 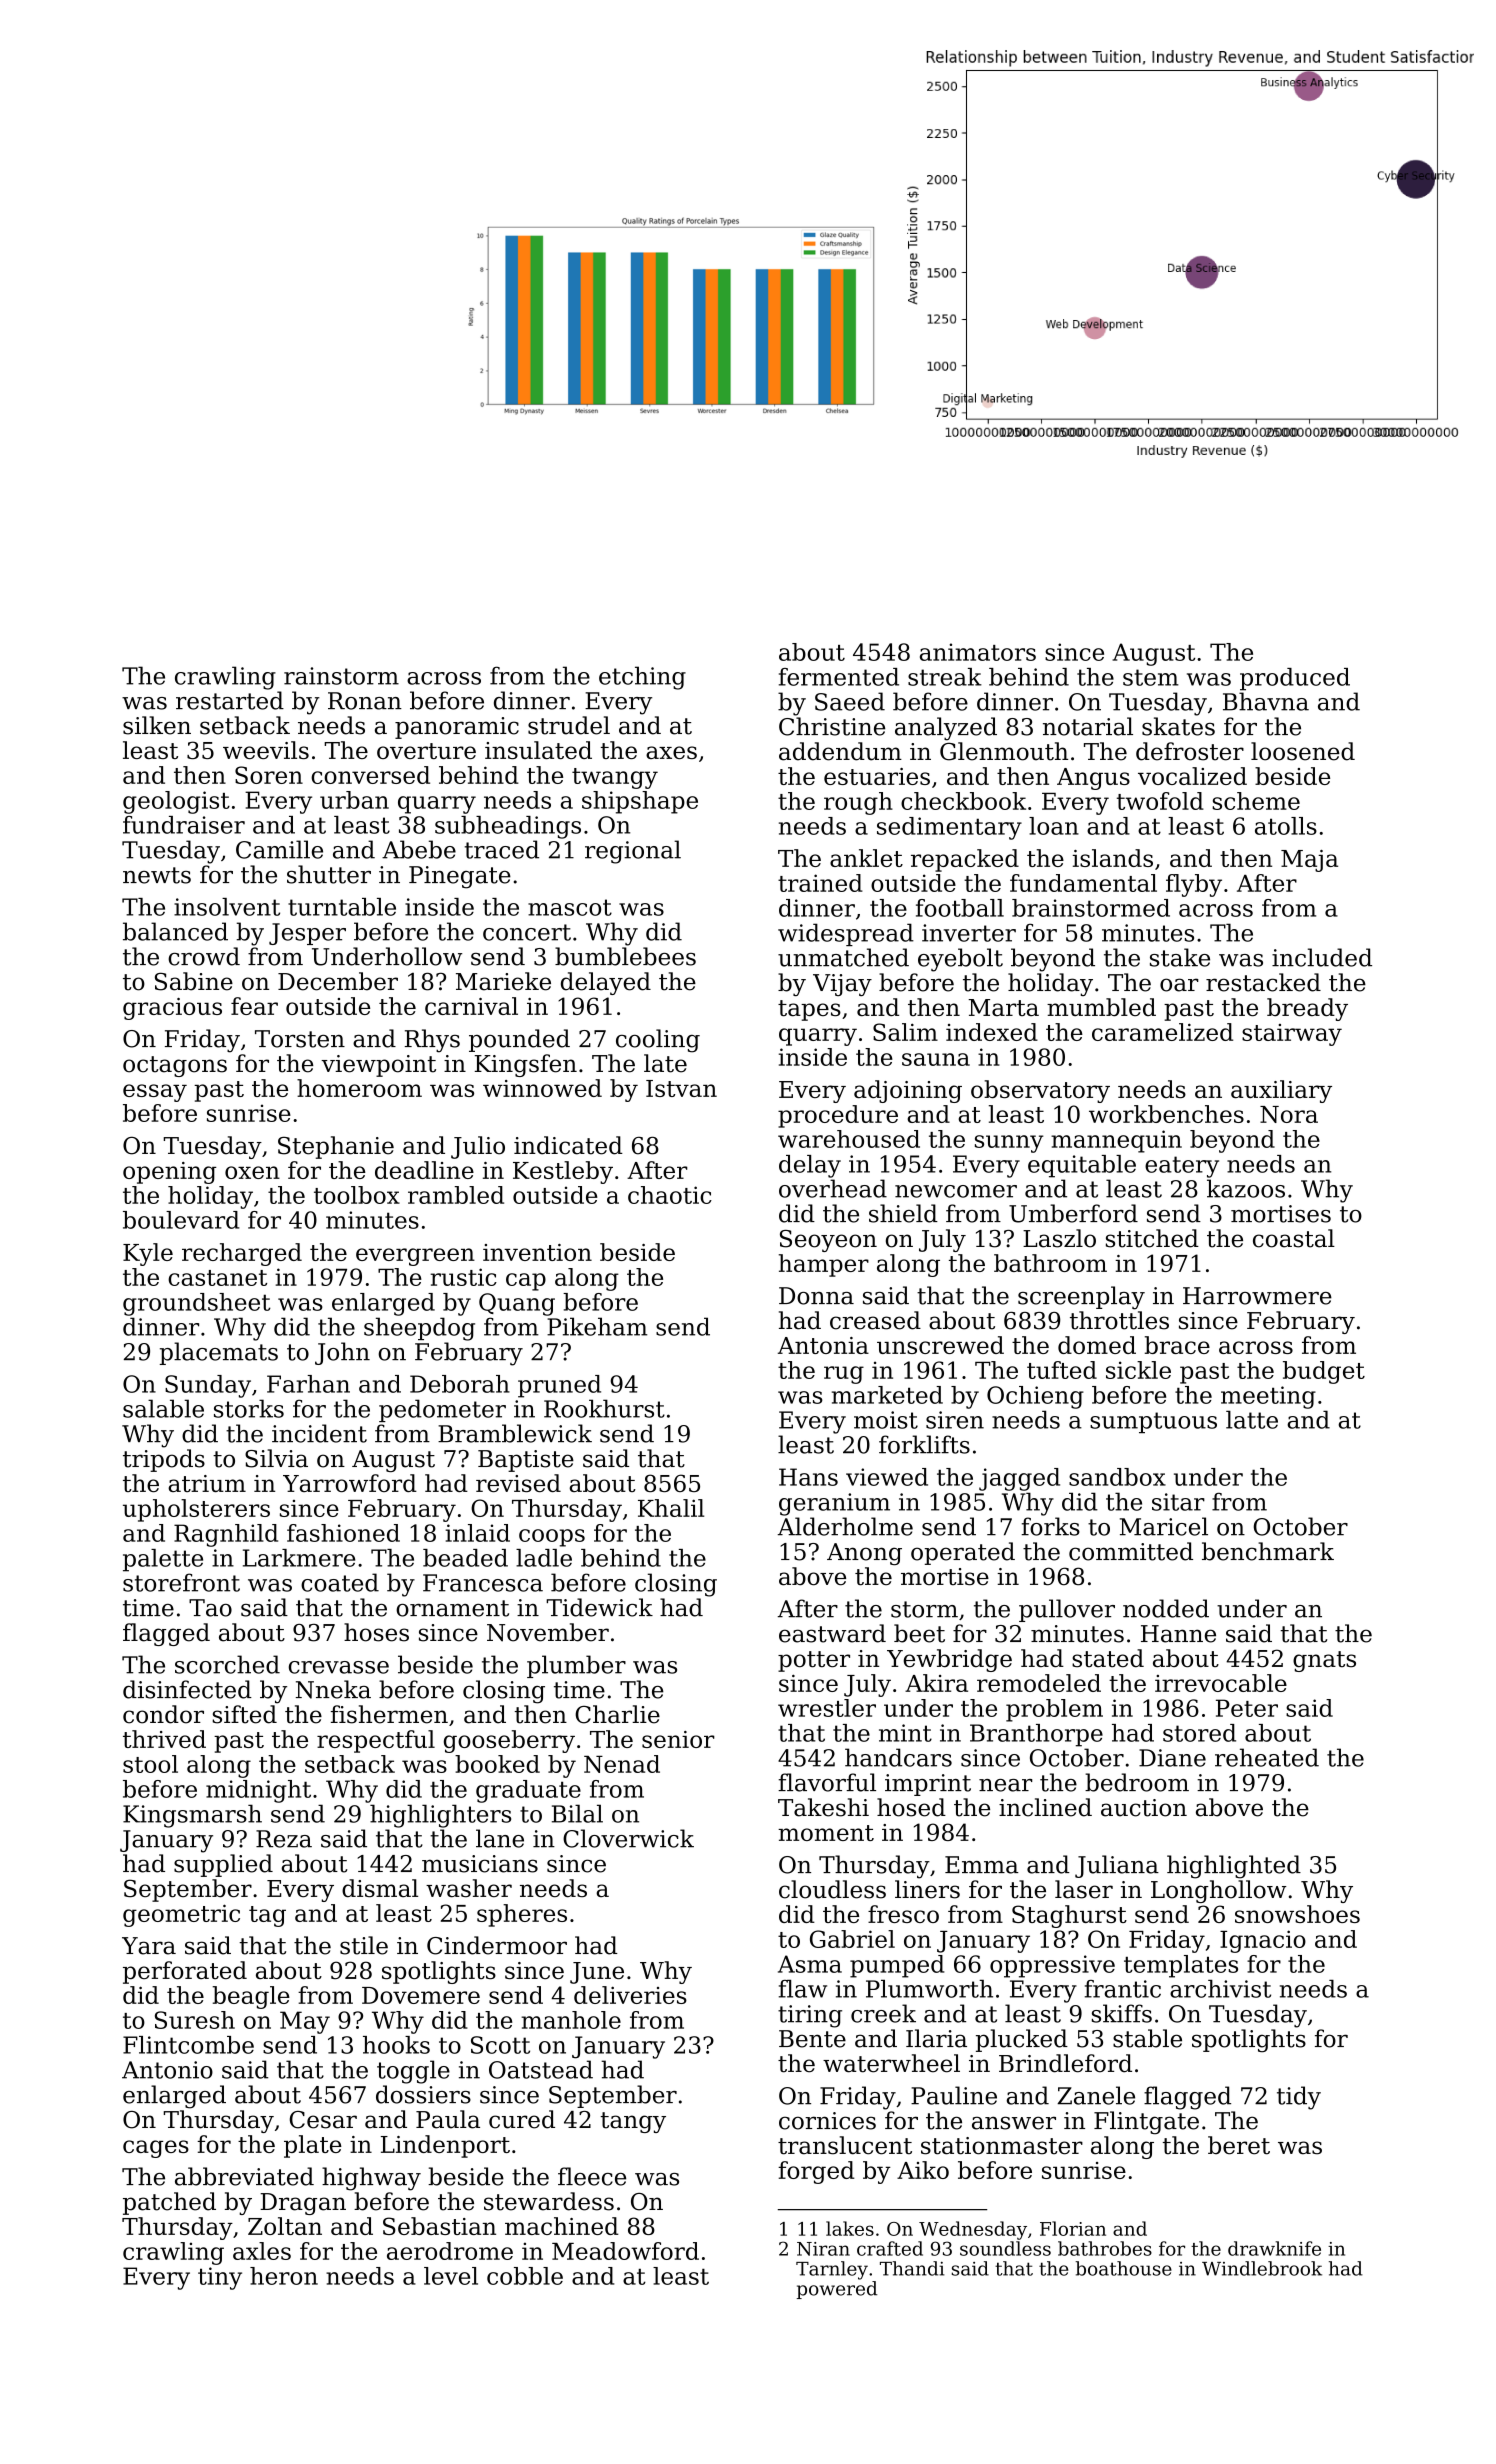 What do you see at coordinates (525, 2276) in the screenshot?
I see `cobble` at bounding box center [525, 2276].
